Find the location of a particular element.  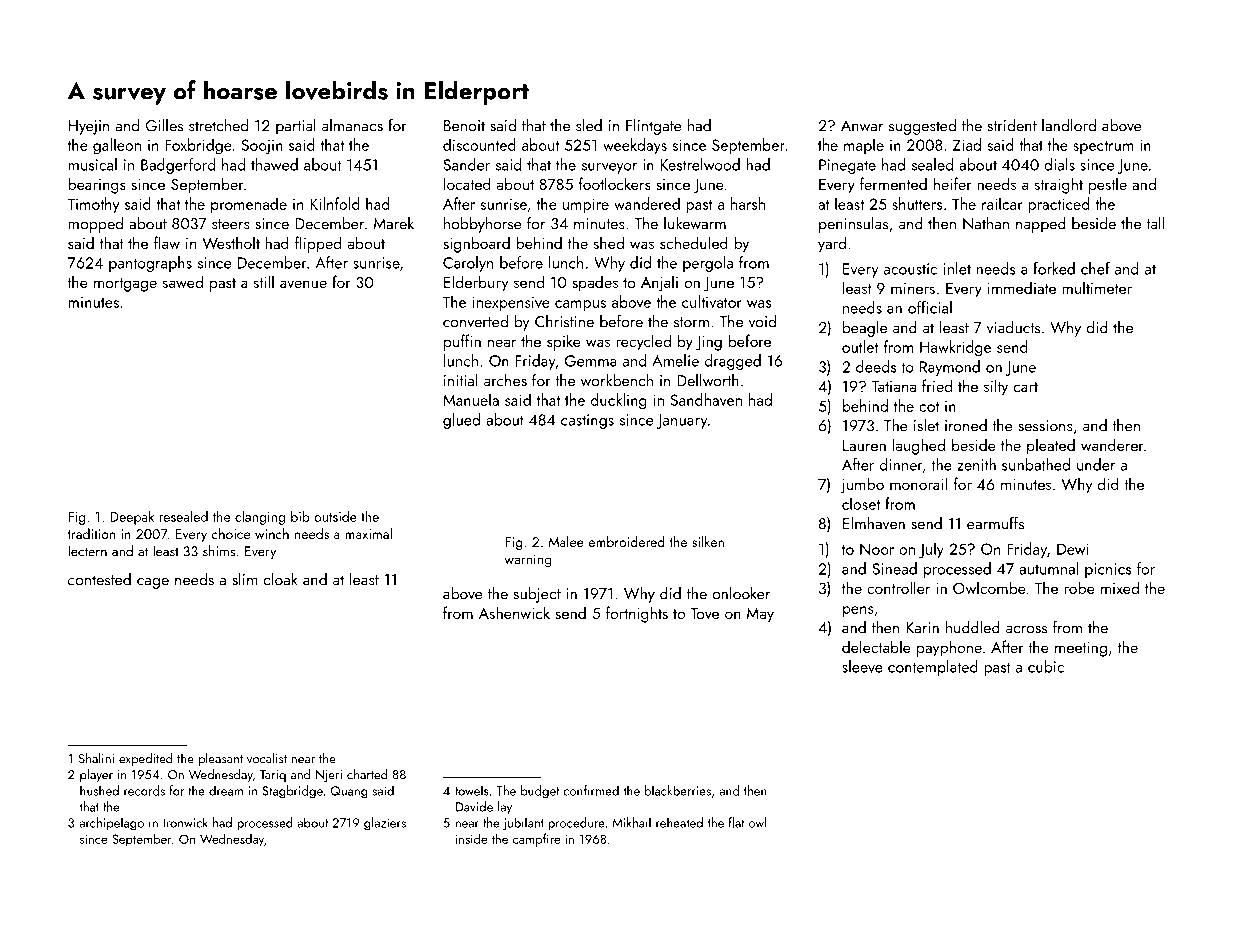

Ironwick is located at coordinates (185, 822).
